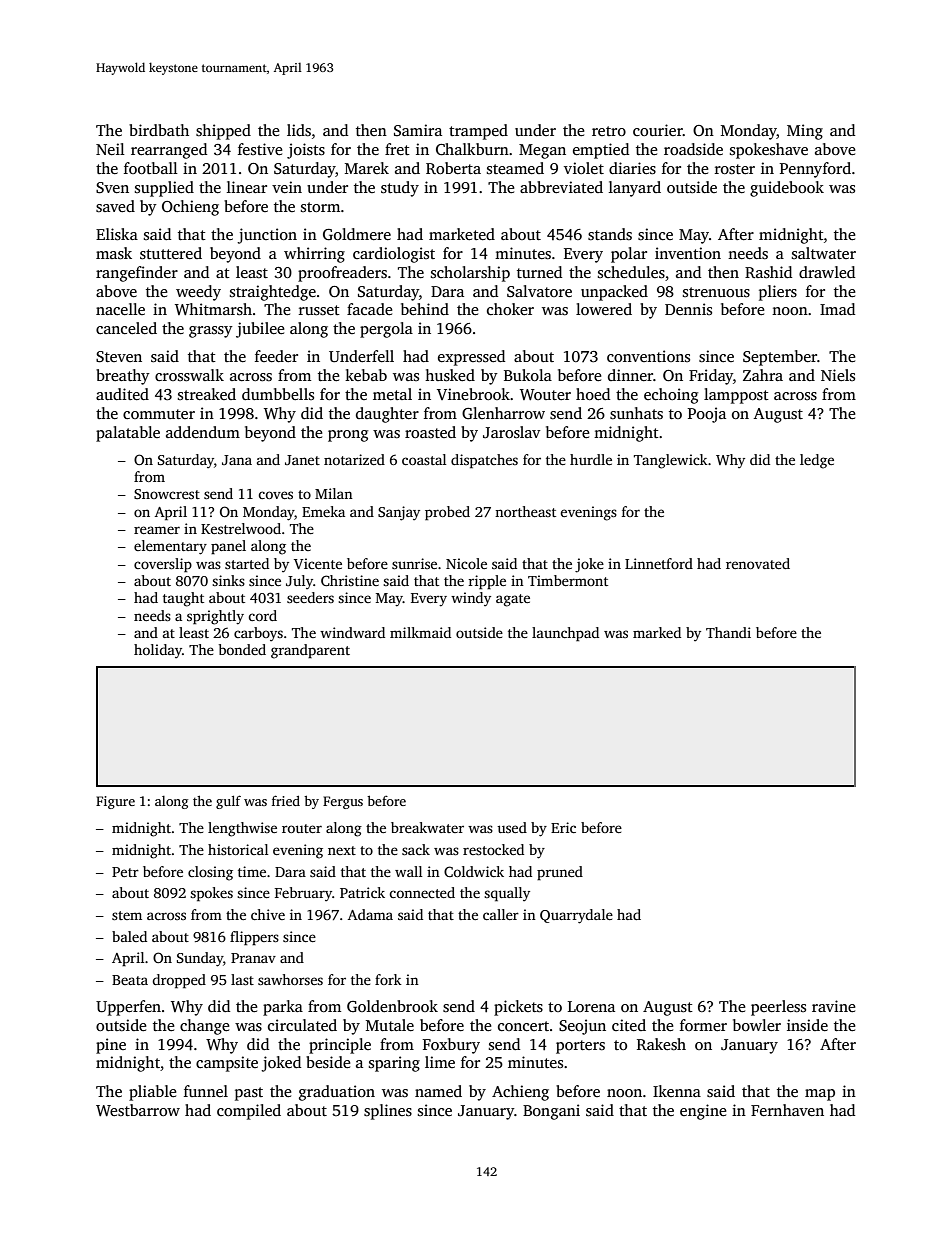 The image size is (952, 1233). I want to click on vein, so click(287, 187).
